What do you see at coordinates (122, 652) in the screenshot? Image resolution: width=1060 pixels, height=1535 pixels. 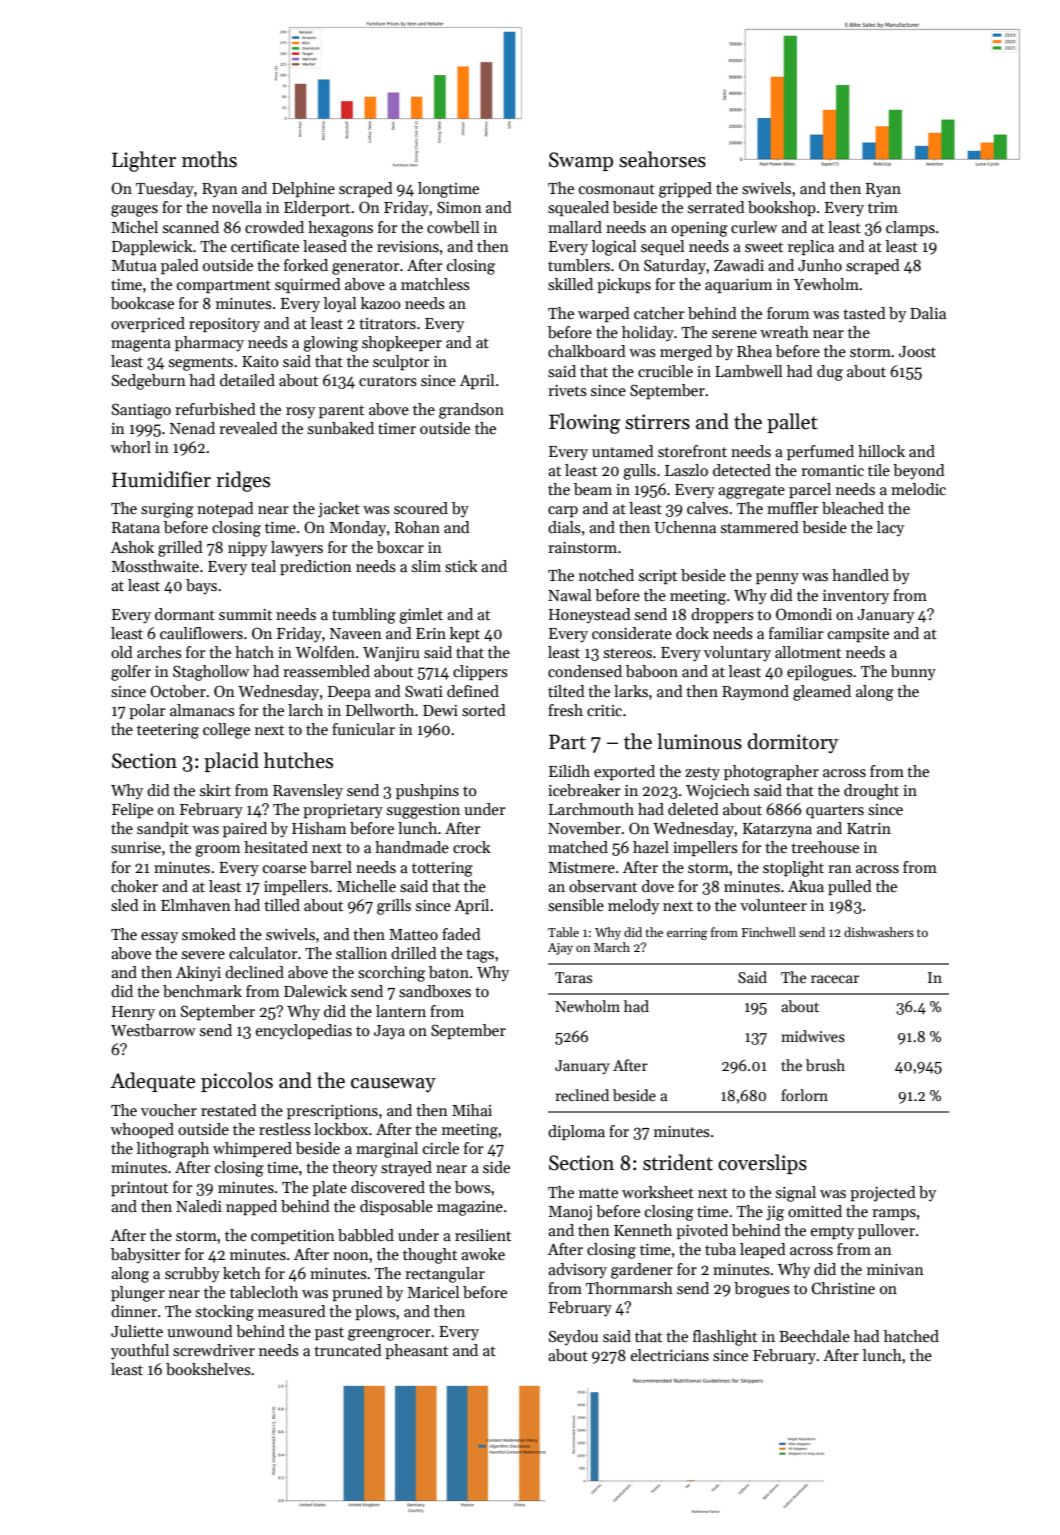 I see `old` at bounding box center [122, 652].
